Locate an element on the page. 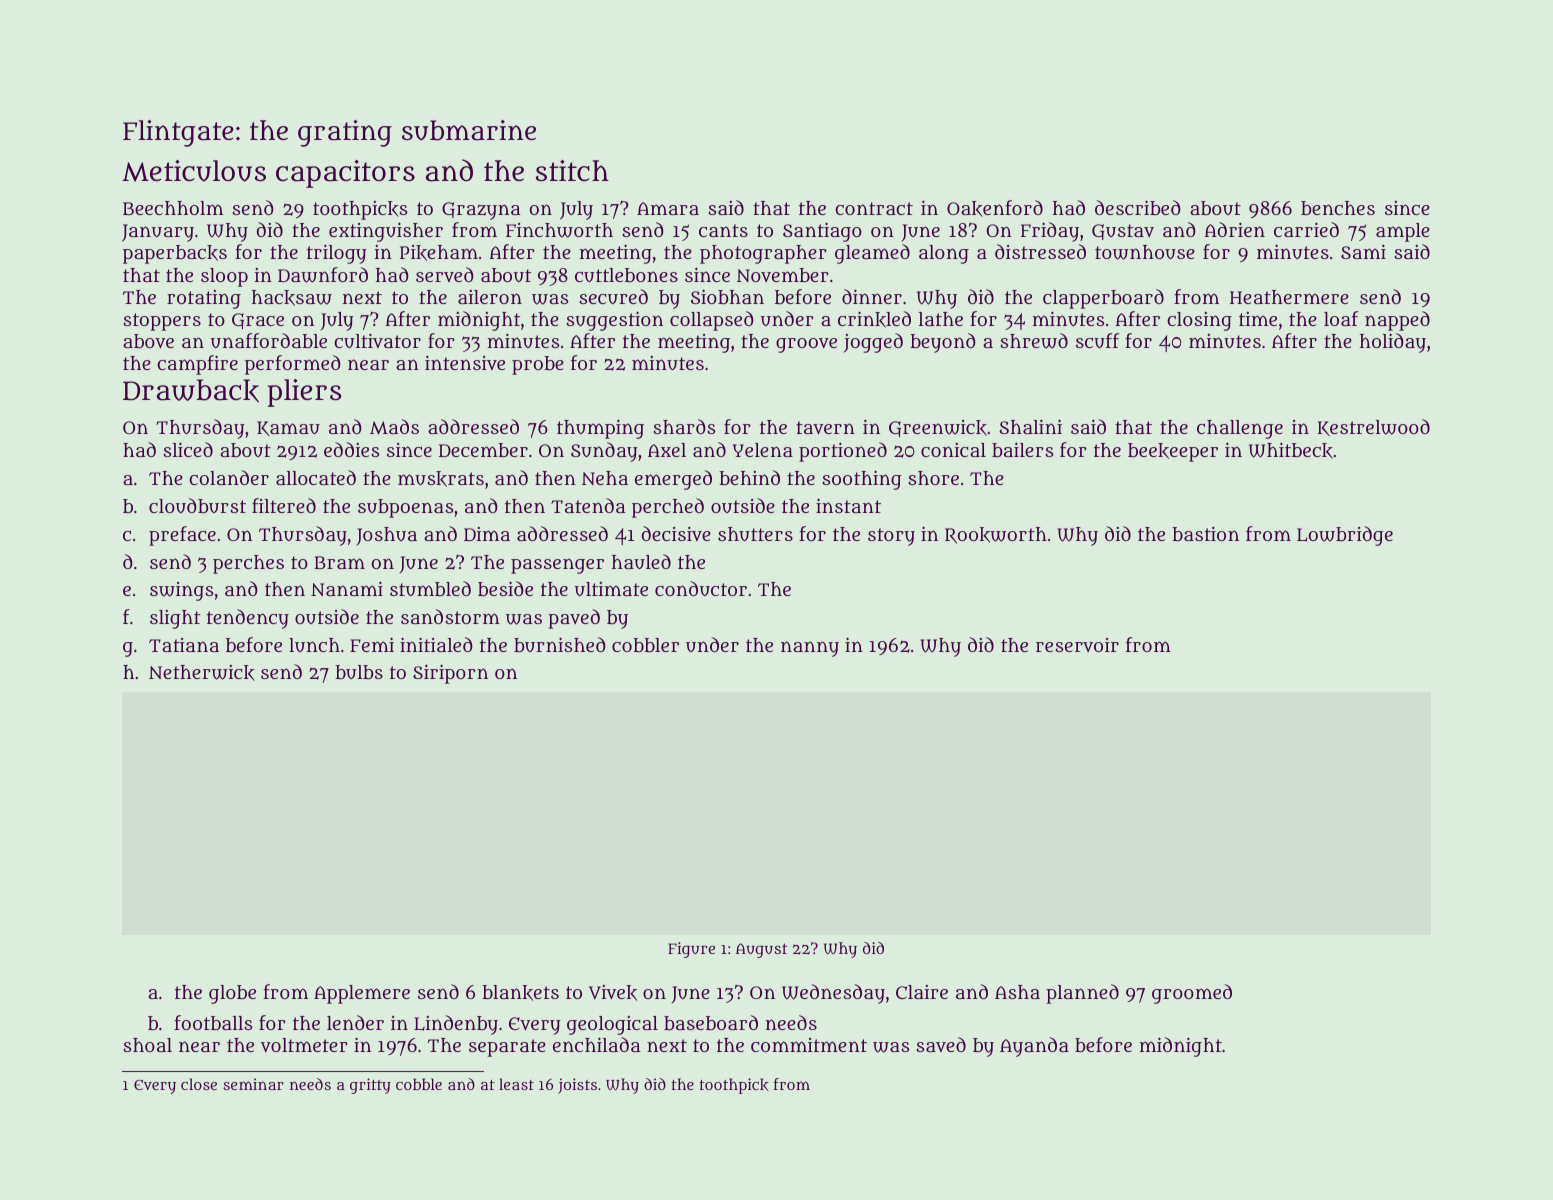  groove is located at coordinates (806, 345).
